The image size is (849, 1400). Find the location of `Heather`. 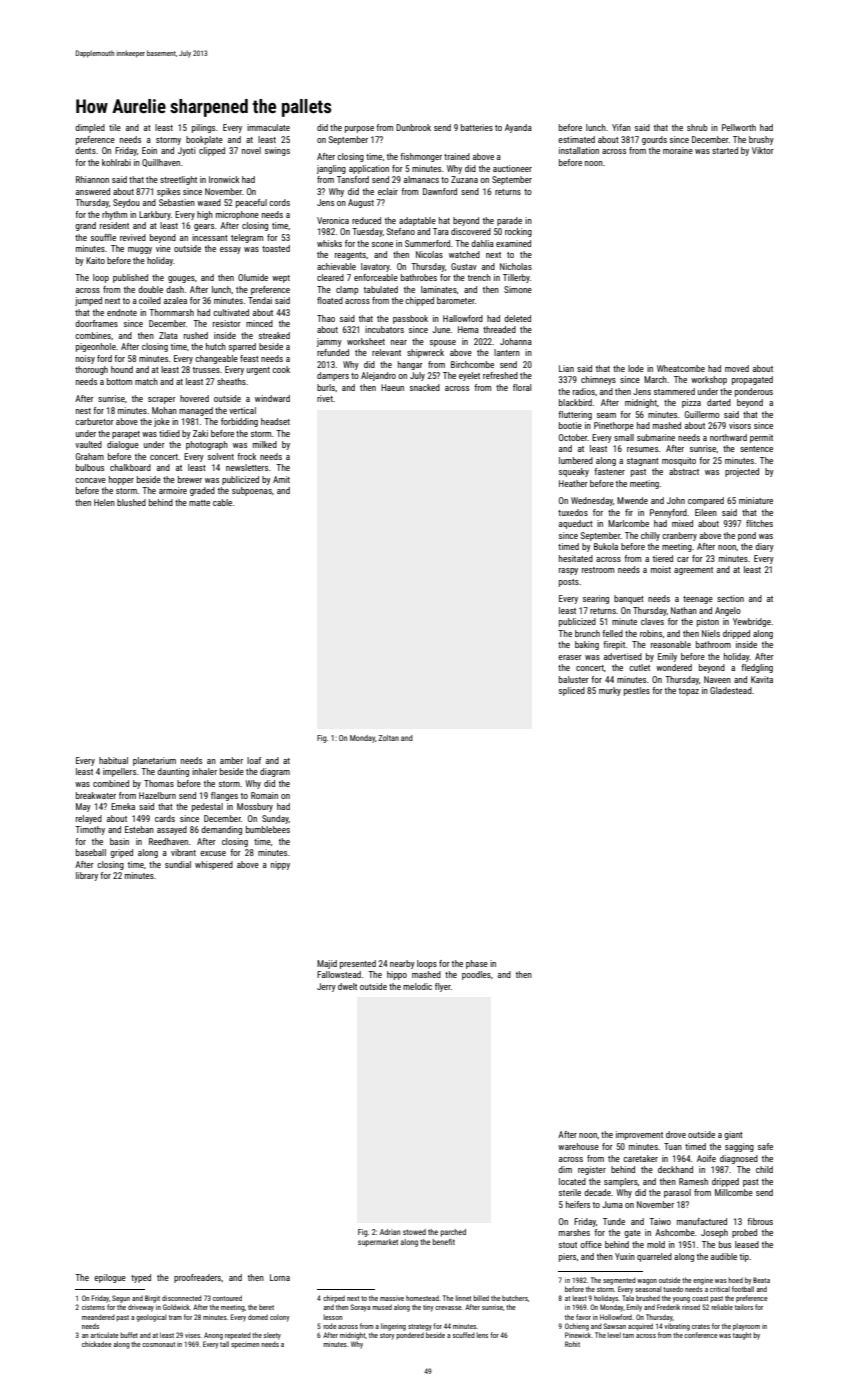

Heather is located at coordinates (573, 483).
